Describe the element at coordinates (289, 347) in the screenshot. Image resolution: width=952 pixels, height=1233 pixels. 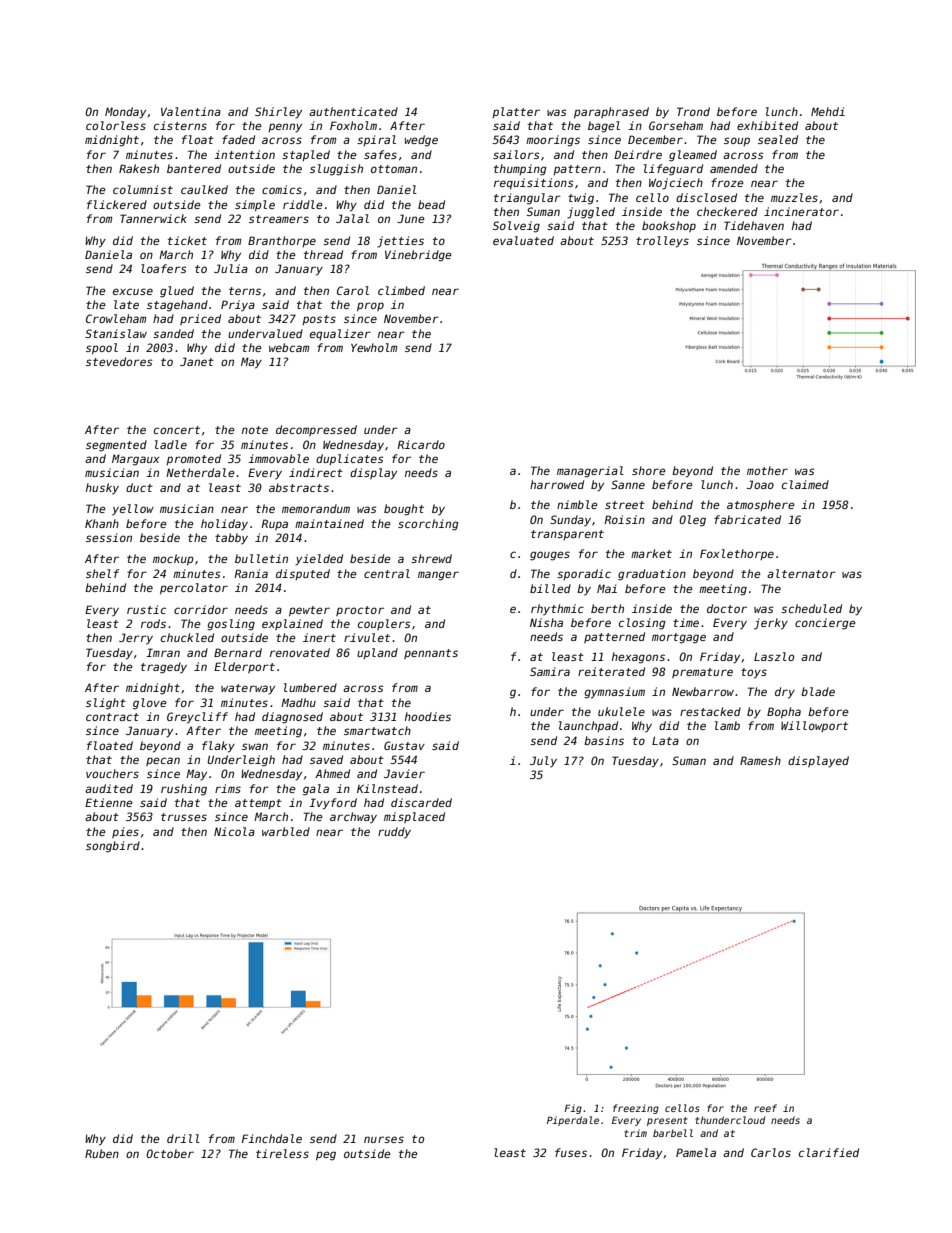
I see `webcam` at that location.
